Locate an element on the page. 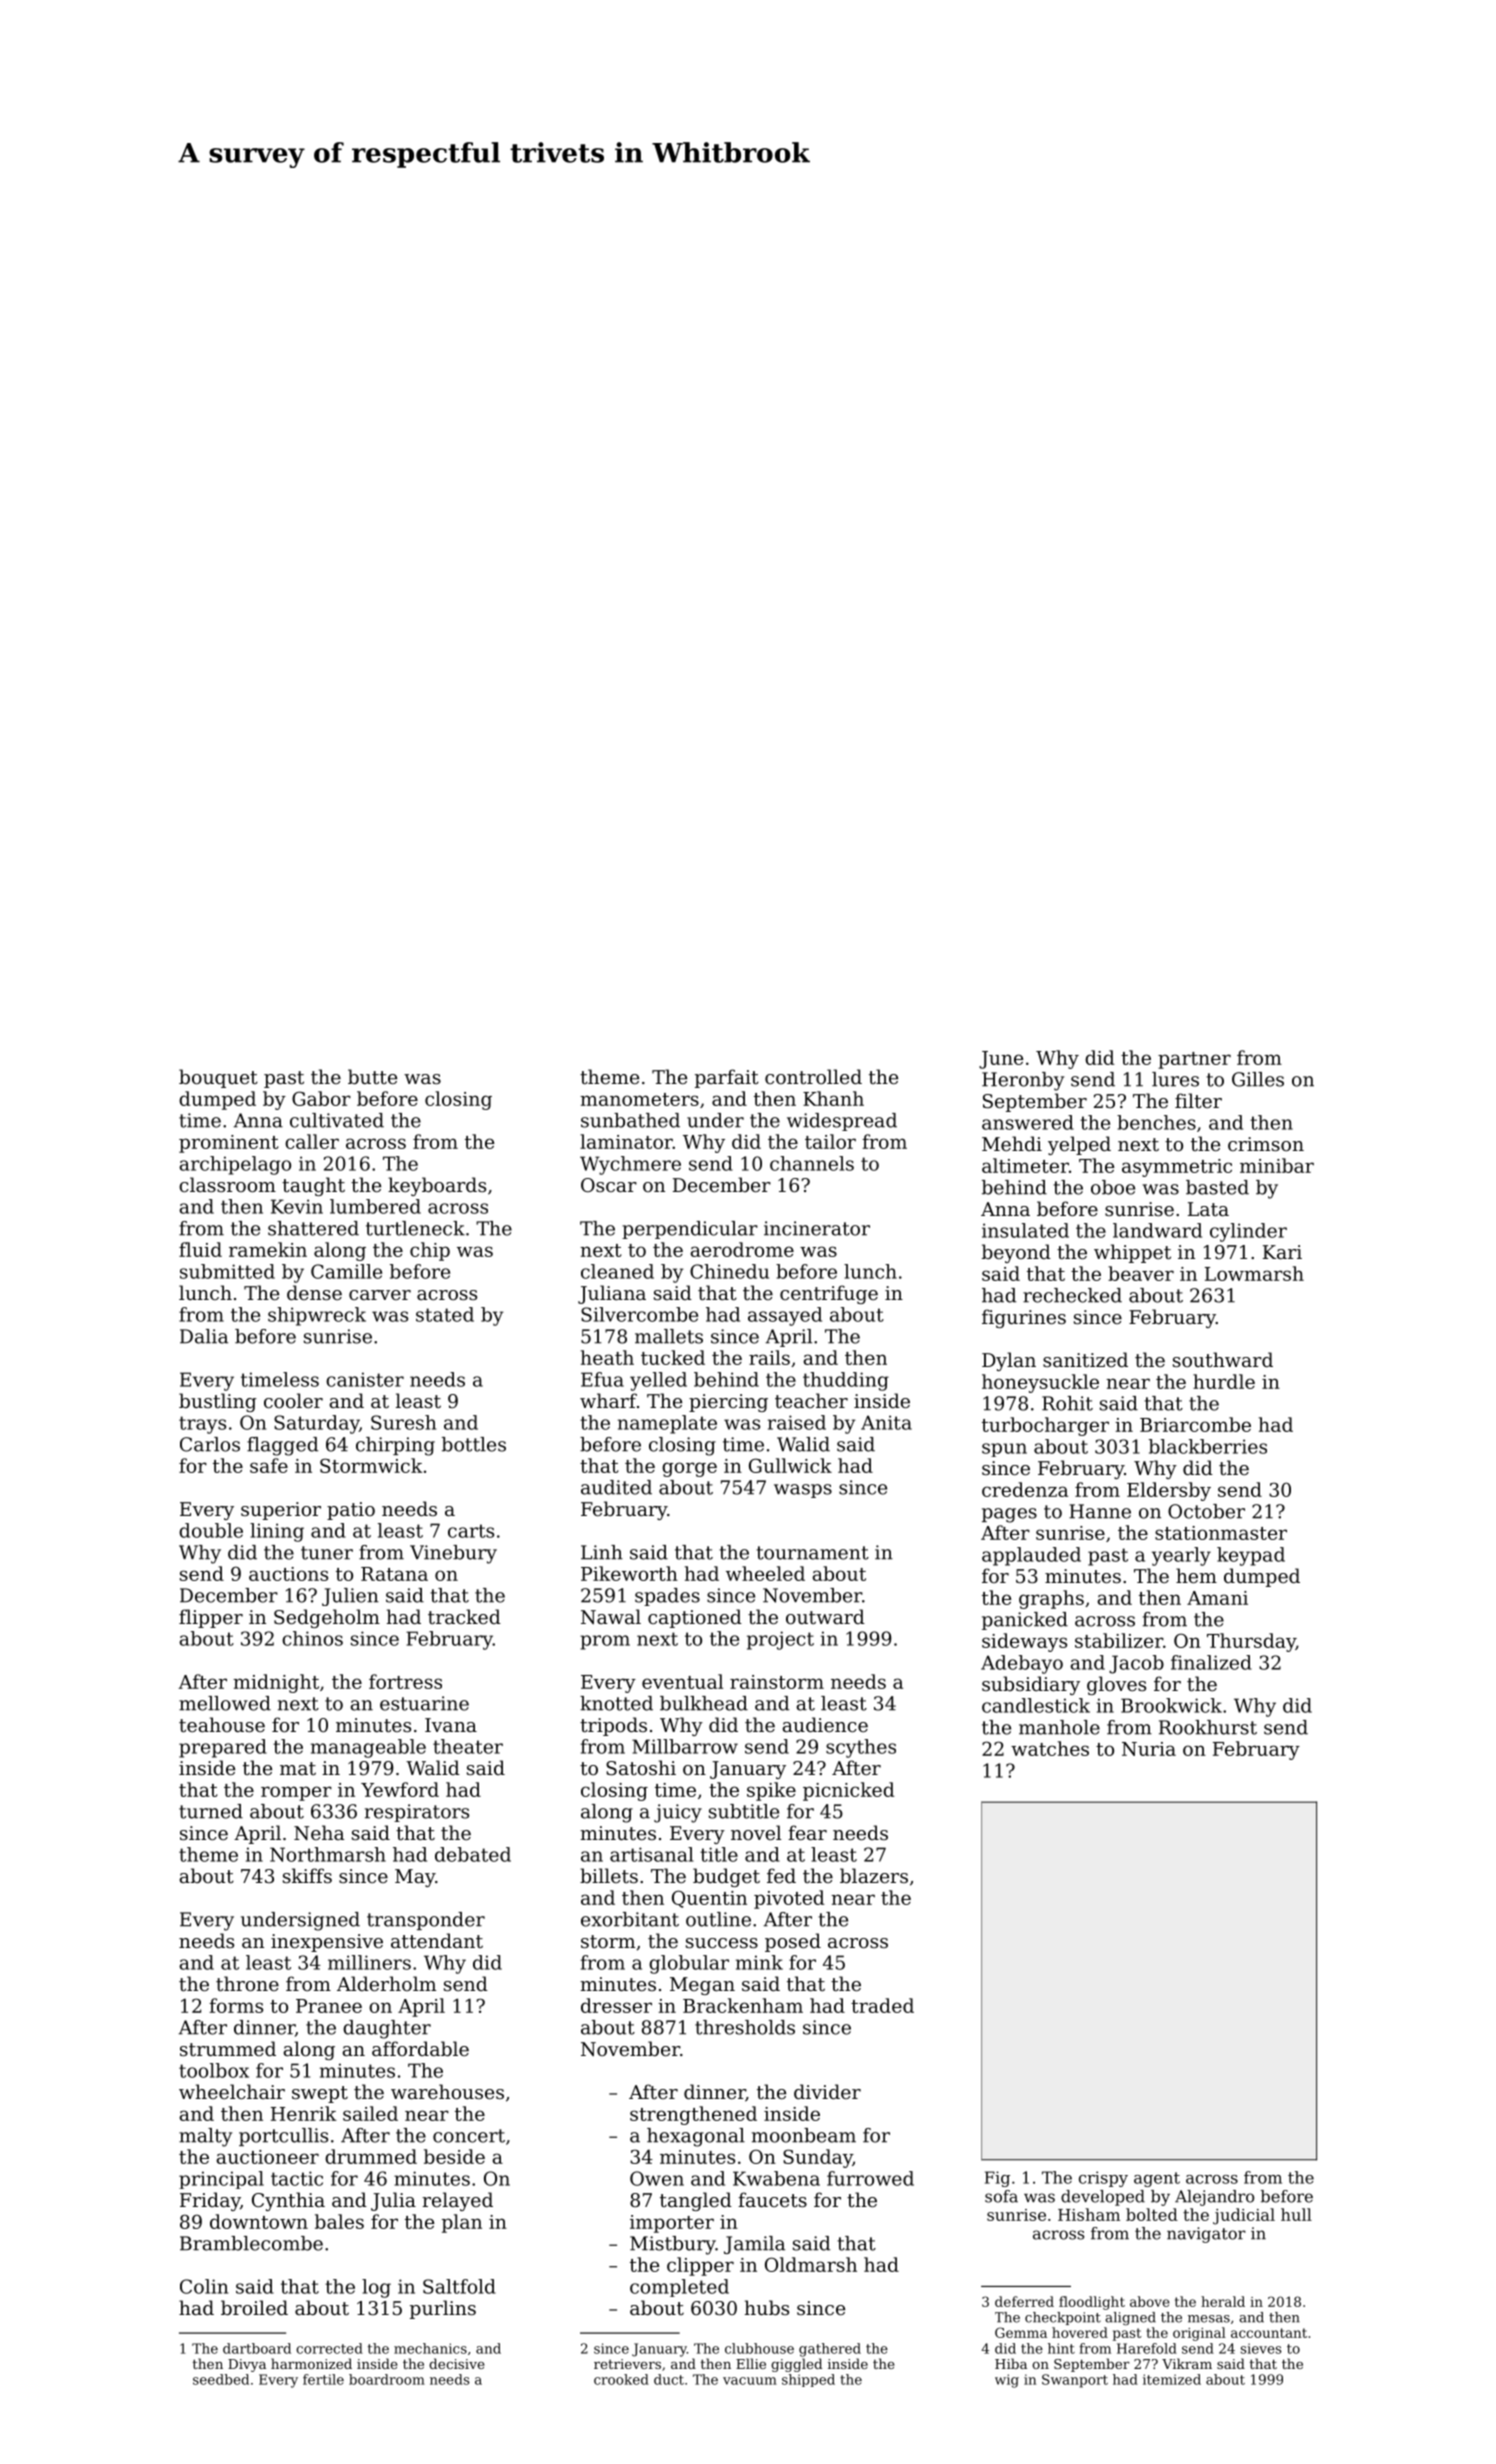 This document has height=2464, width=1496. controlled is located at coordinates (813, 1076).
